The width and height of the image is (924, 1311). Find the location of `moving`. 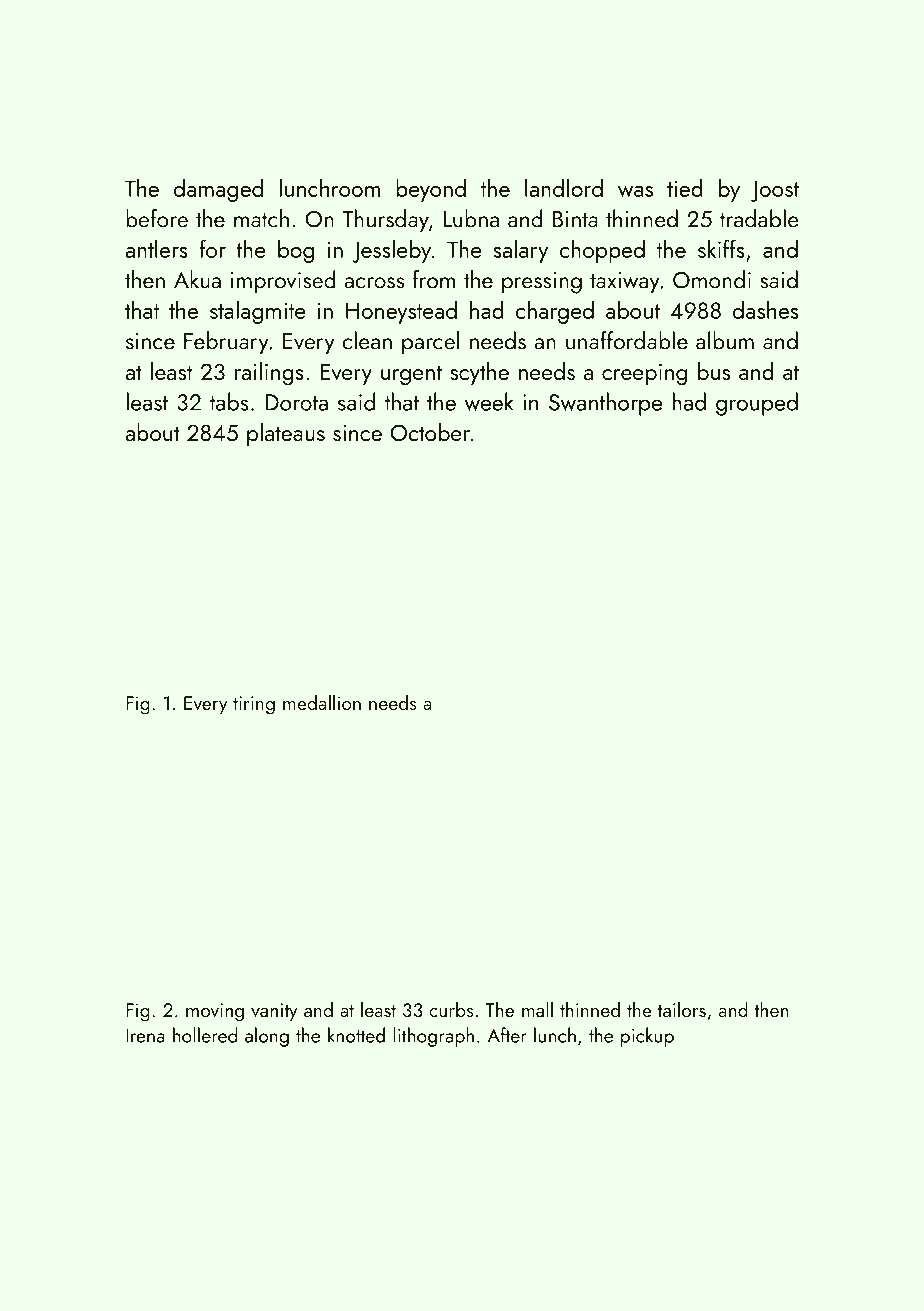

moving is located at coordinates (215, 1012).
